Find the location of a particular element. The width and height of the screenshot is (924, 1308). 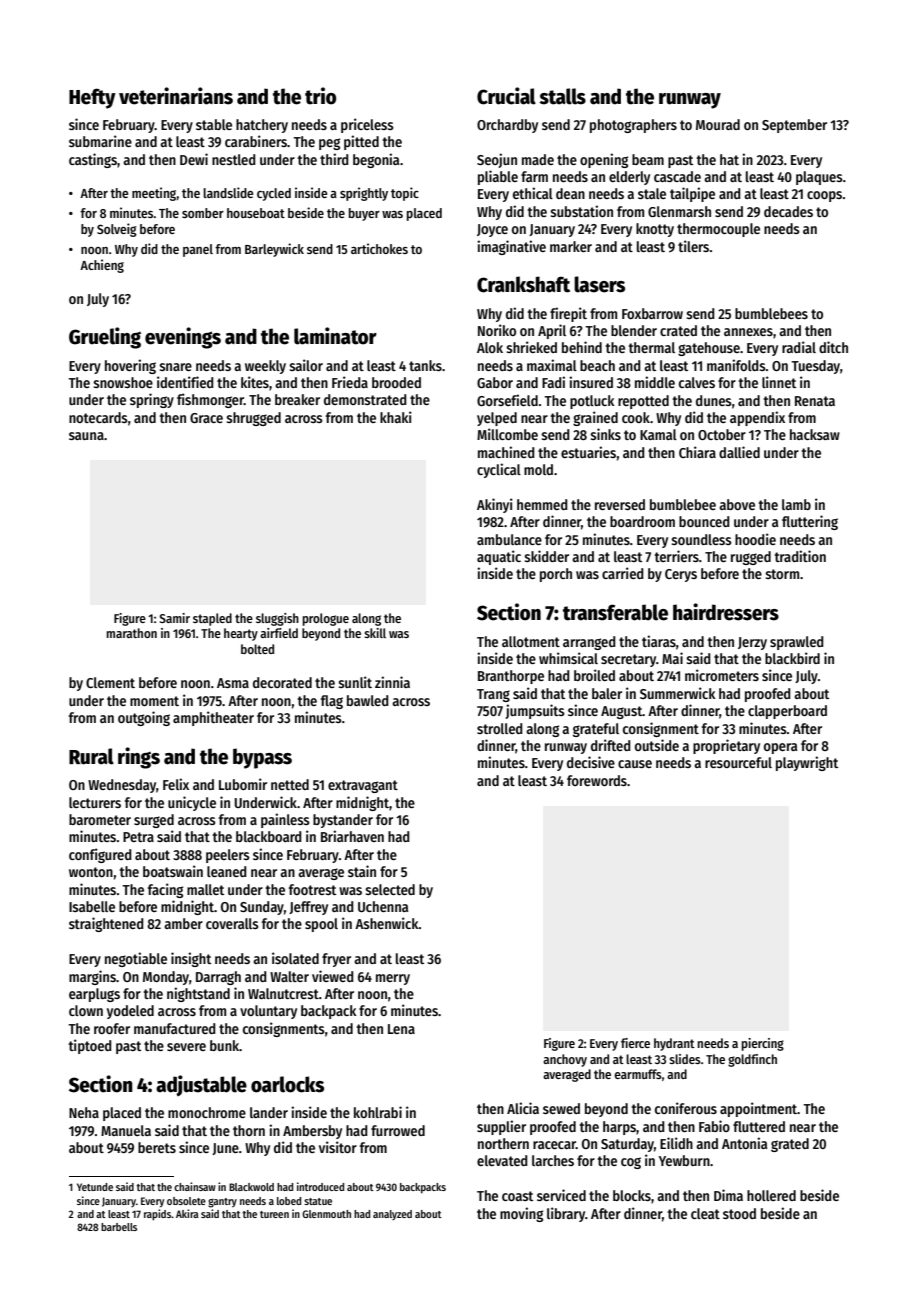

thermal is located at coordinates (651, 347).
